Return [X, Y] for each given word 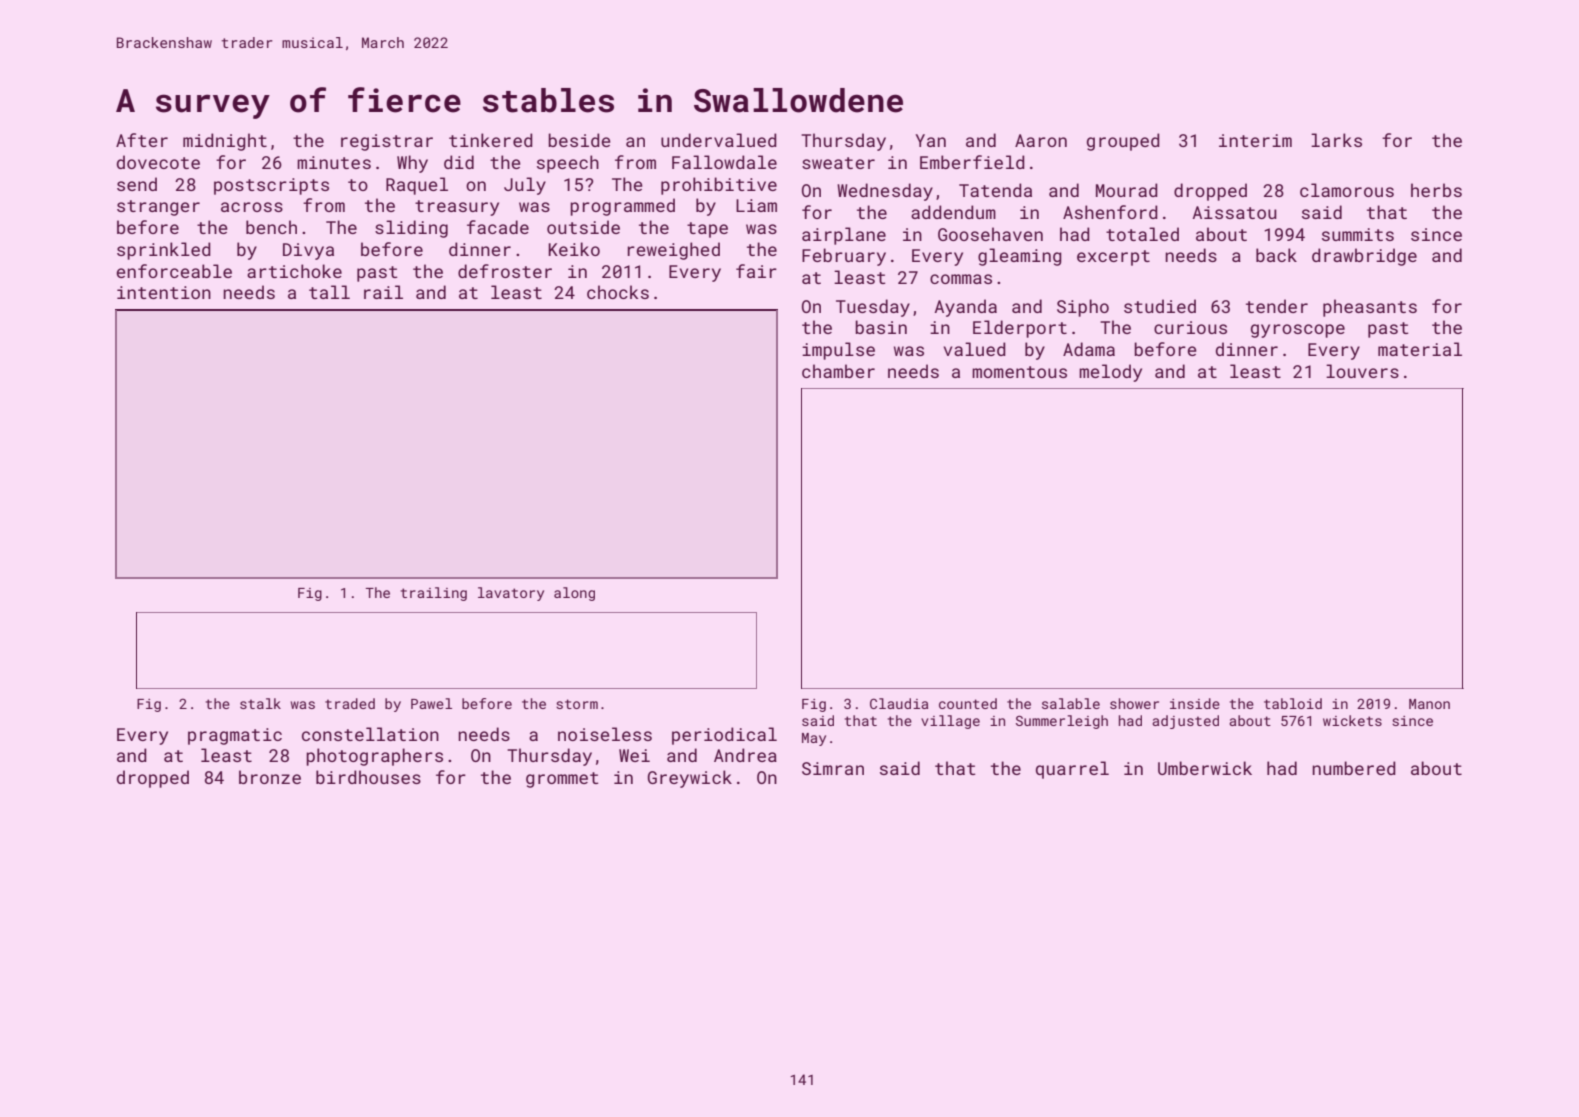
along [574, 594]
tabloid [1293, 703]
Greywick [690, 779]
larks [1336, 140]
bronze [270, 777]
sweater [838, 163]
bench [271, 227]
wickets [1352, 720]
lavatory [511, 594]
